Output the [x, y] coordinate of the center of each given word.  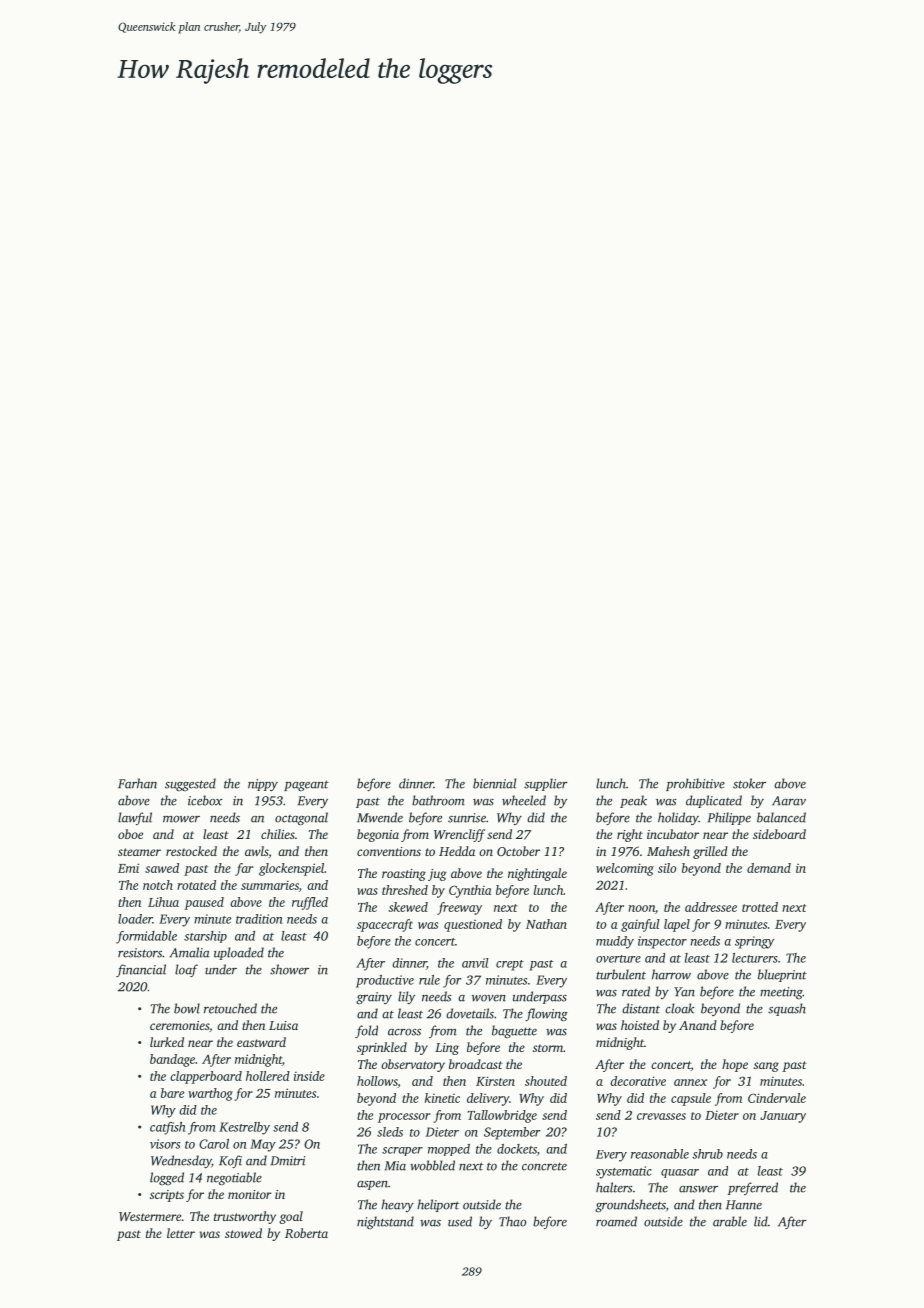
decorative [638, 1081]
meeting [781, 993]
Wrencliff [459, 835]
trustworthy [245, 1217]
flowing [546, 1014]
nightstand [385, 1223]
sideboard [779, 834]
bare [172, 1093]
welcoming [625, 869]
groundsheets [630, 1205]
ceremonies [179, 1025]
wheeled [524, 800]
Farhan [137, 783]
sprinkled [382, 1048]
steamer [139, 852]
